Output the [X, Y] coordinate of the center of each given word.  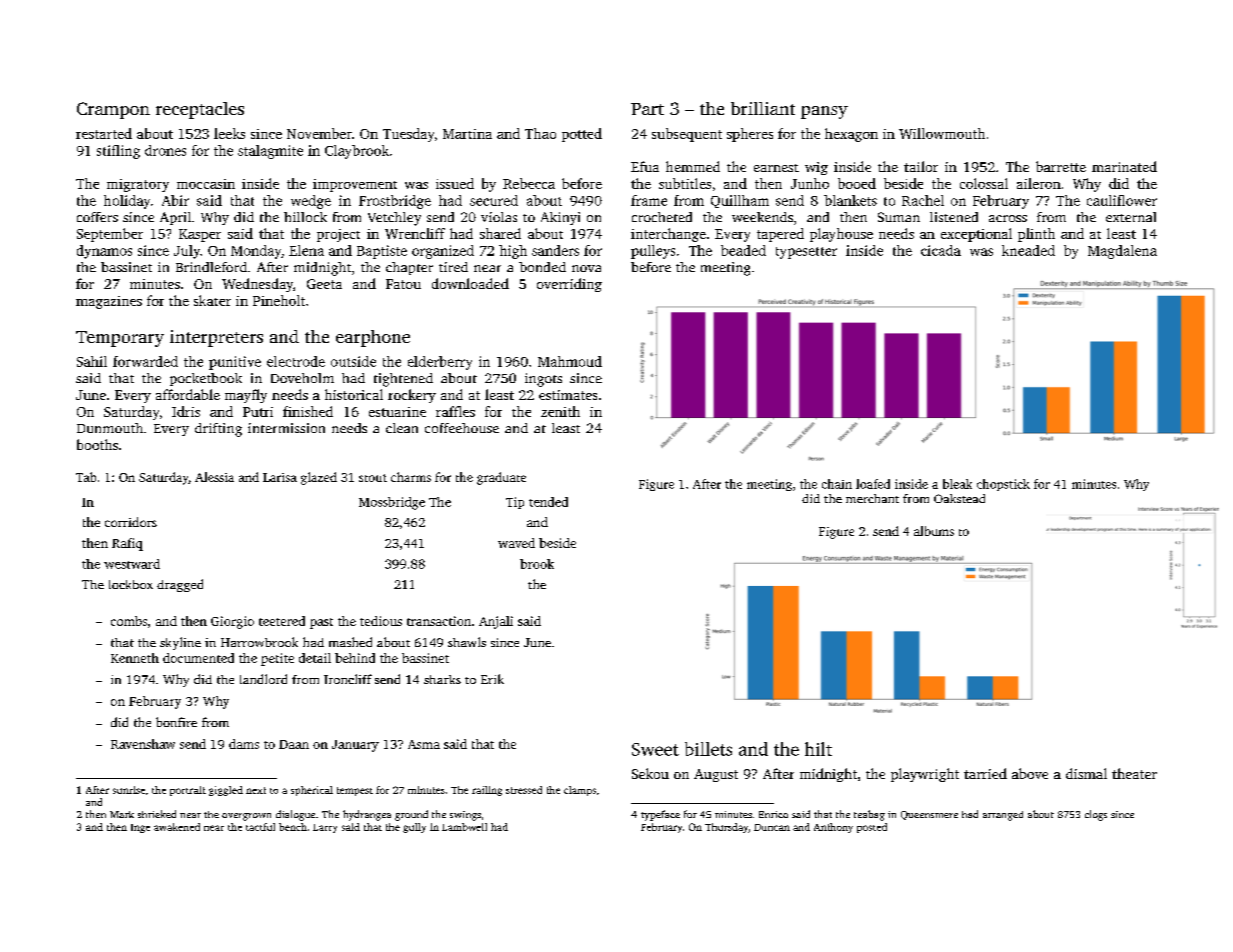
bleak [957, 484]
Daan [294, 744]
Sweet [655, 749]
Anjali [496, 622]
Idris [186, 411]
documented [198, 658]
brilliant [763, 108]
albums [934, 531]
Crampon [113, 110]
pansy [824, 112]
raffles [455, 411]
